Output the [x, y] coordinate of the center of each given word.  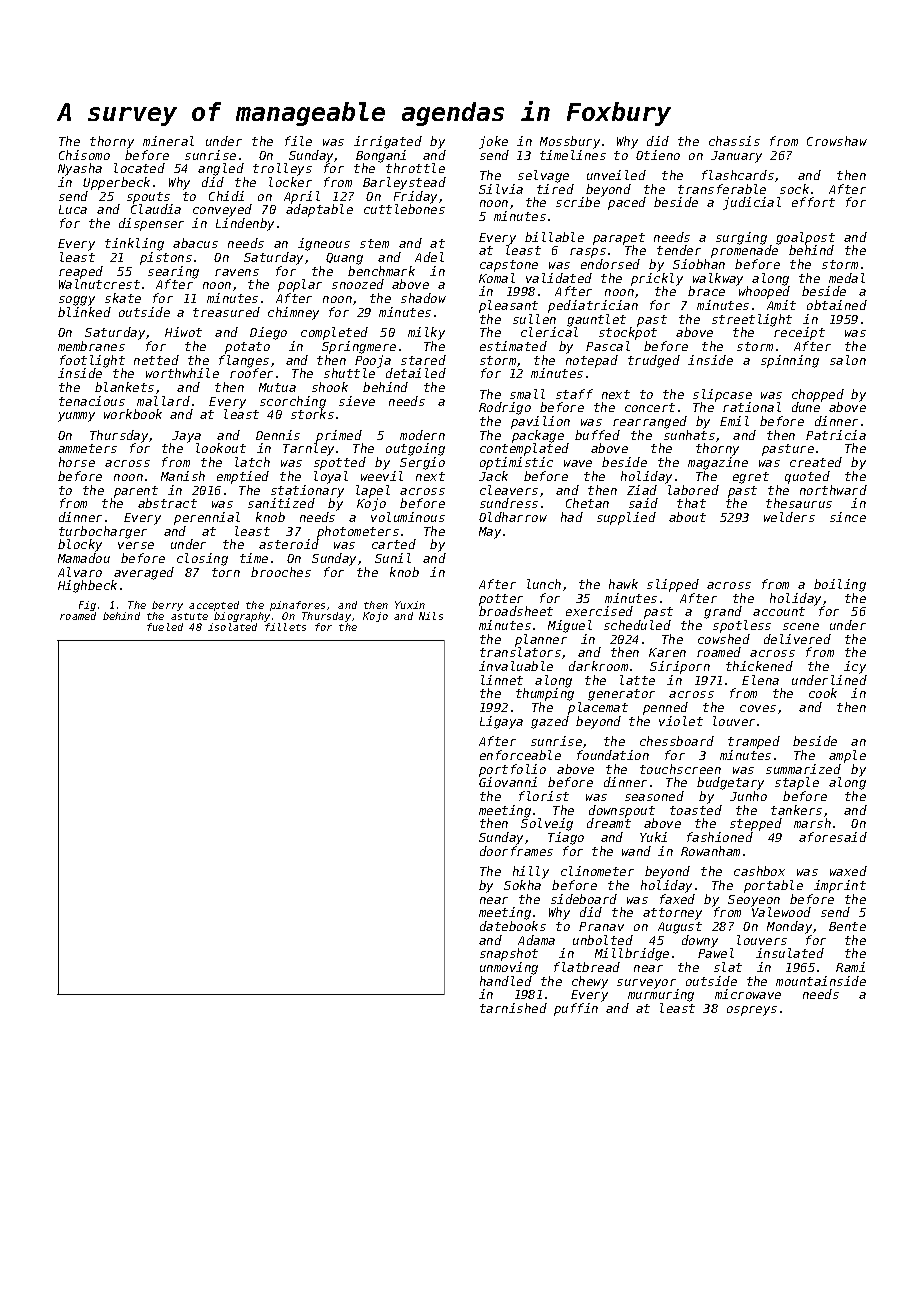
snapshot [509, 954]
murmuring [661, 995]
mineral [168, 141]
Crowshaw [837, 141]
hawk [623, 584]
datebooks [513, 926]
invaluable [516, 666]
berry [167, 606]
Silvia [501, 189]
